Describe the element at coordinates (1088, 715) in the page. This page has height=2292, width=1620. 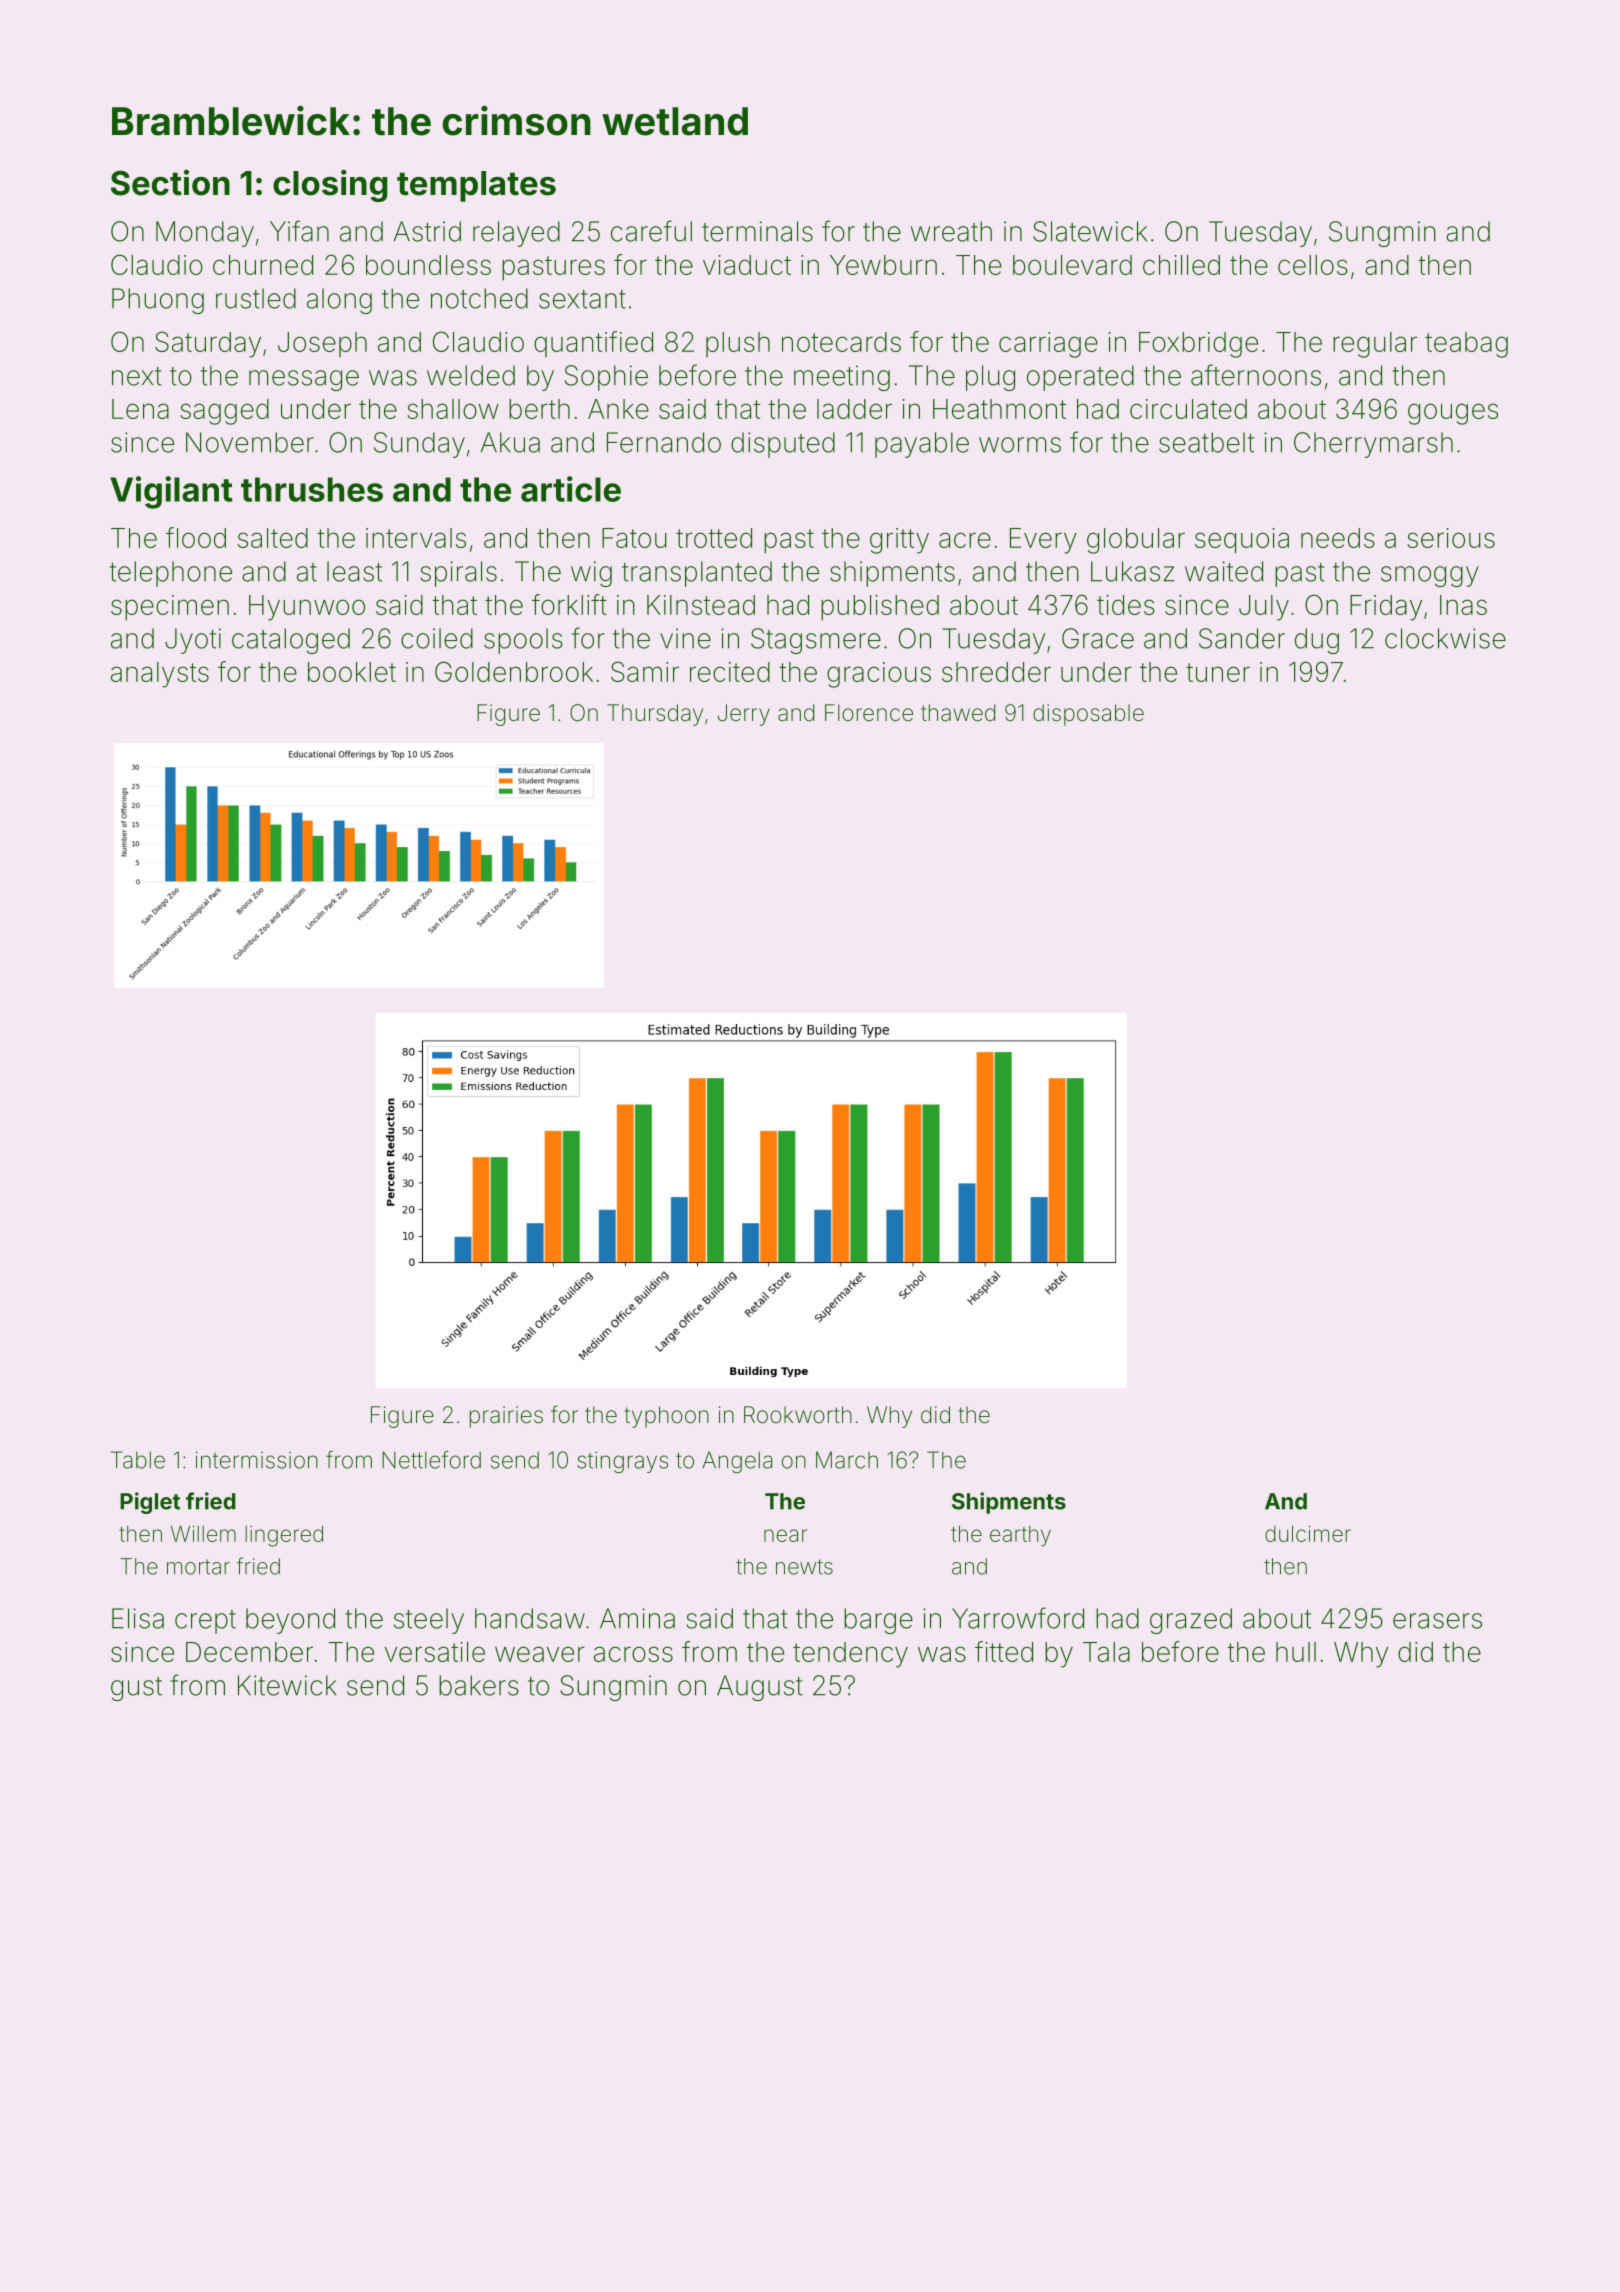
I see `disposable` at that location.
